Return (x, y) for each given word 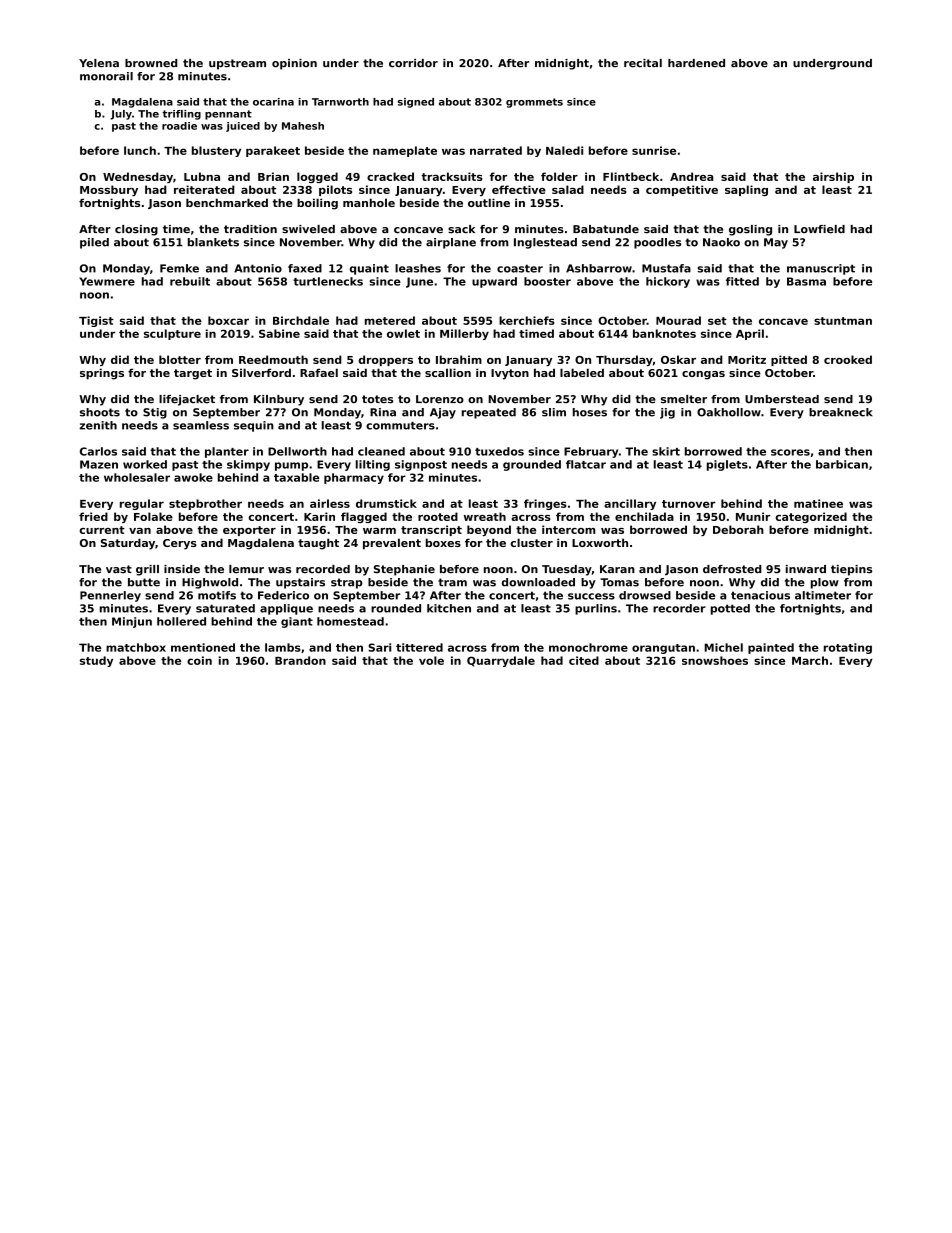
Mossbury (109, 190)
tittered (419, 647)
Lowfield (819, 229)
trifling (182, 115)
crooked (848, 359)
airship (833, 177)
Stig (155, 413)
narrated (496, 150)
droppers (386, 360)
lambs (283, 647)
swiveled (308, 229)
